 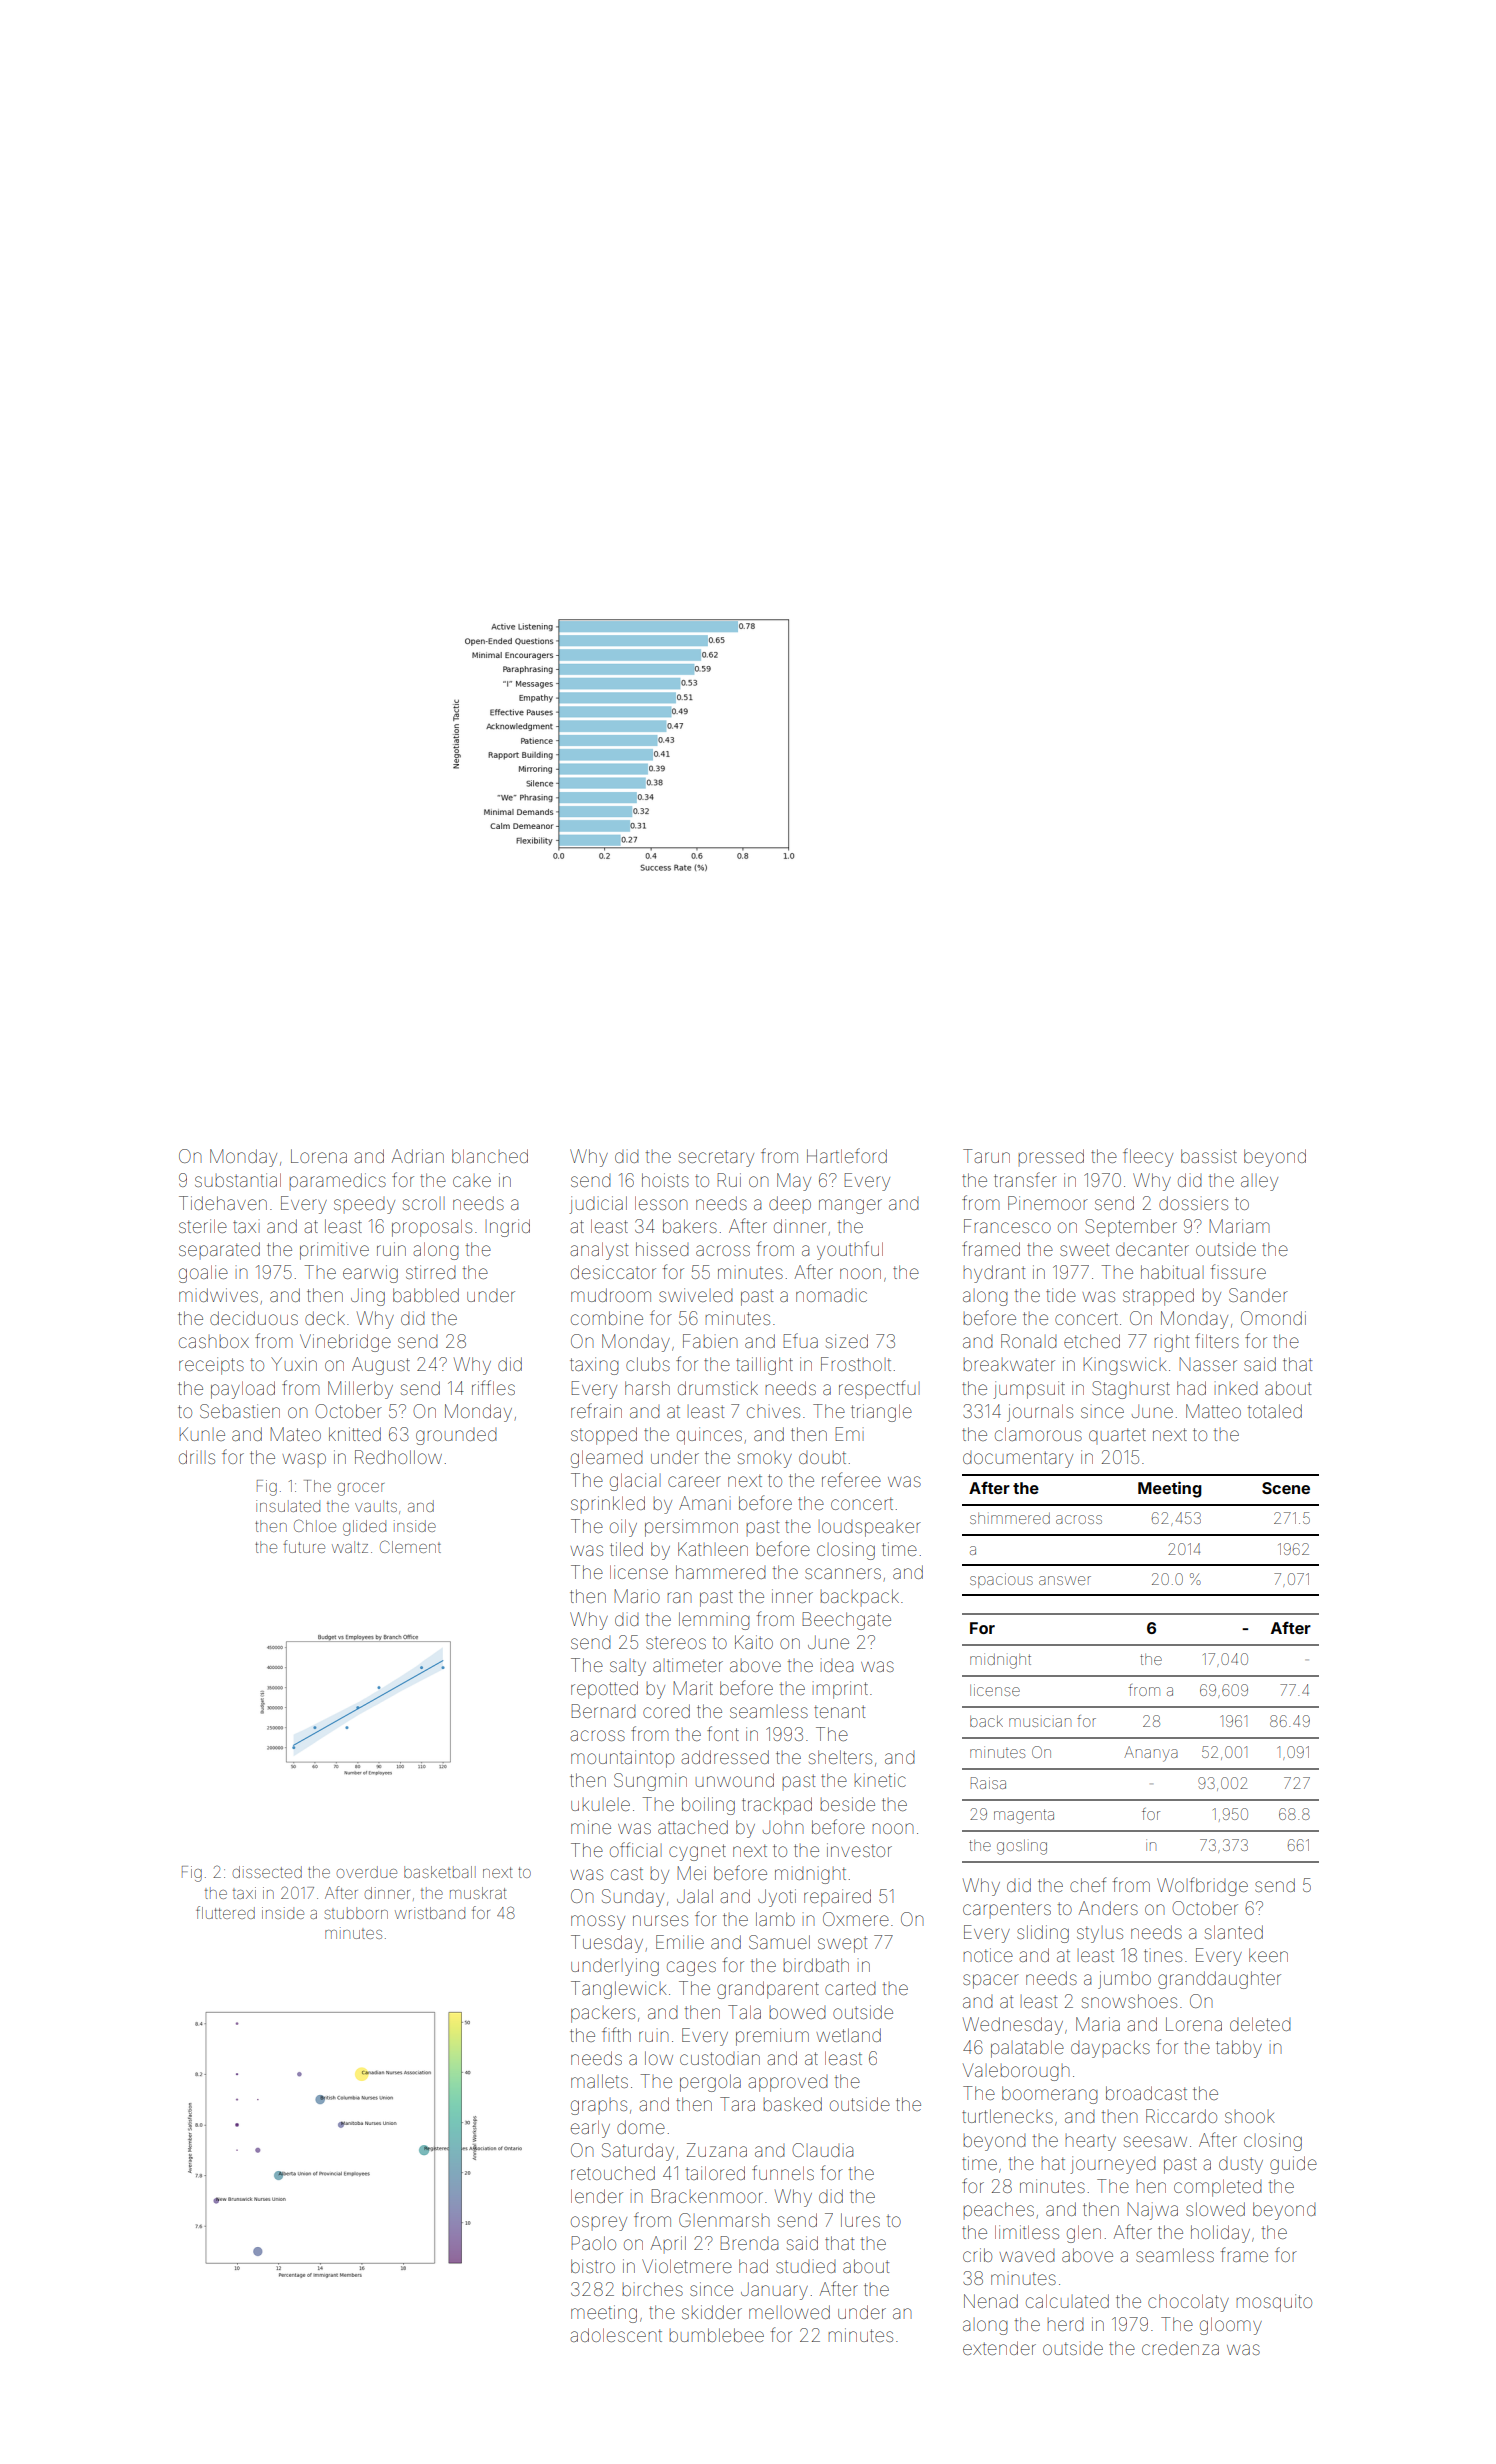 What do you see at coordinates (616, 2335) in the screenshot?
I see `adolescent` at bounding box center [616, 2335].
